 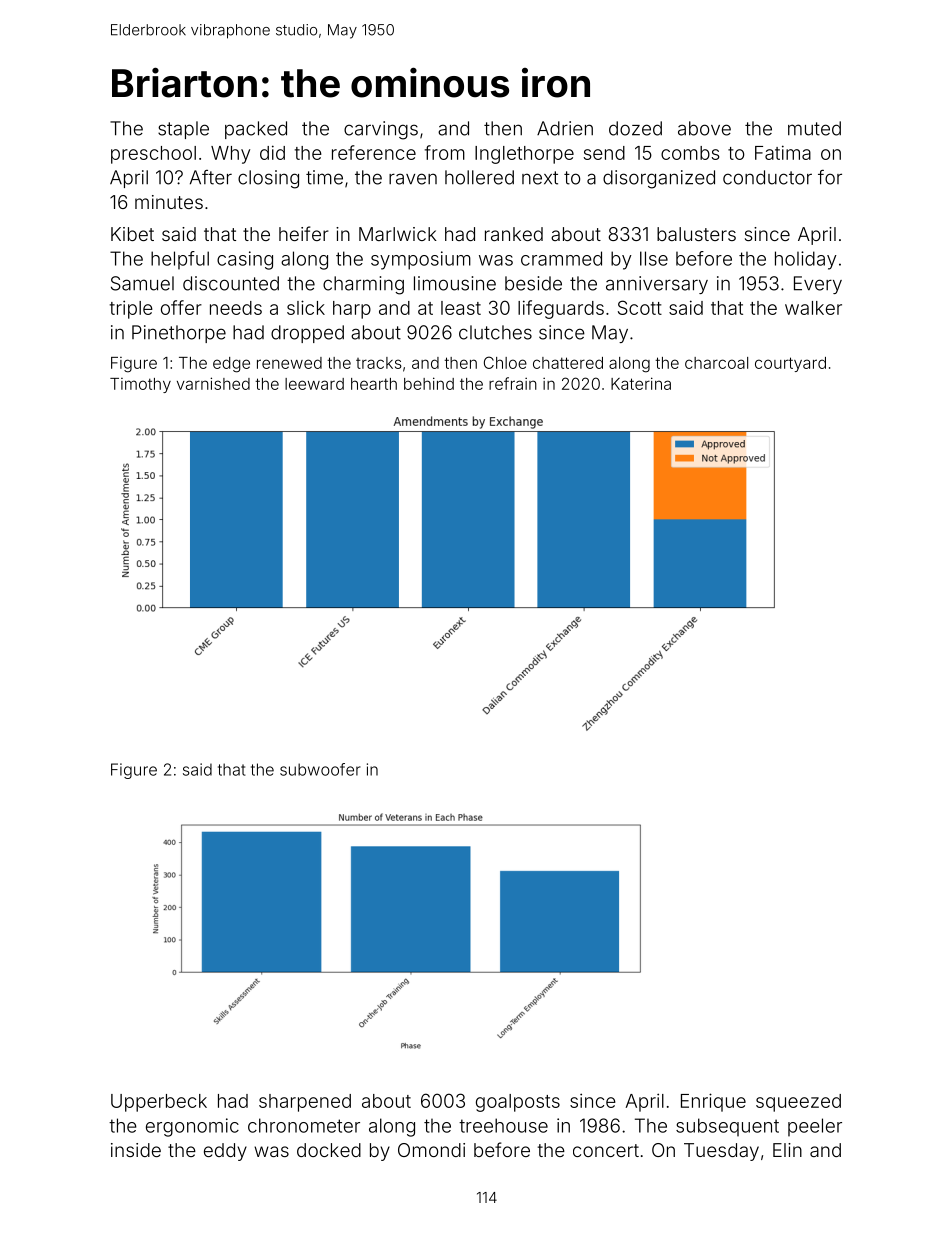 I want to click on varnished, so click(x=213, y=383).
